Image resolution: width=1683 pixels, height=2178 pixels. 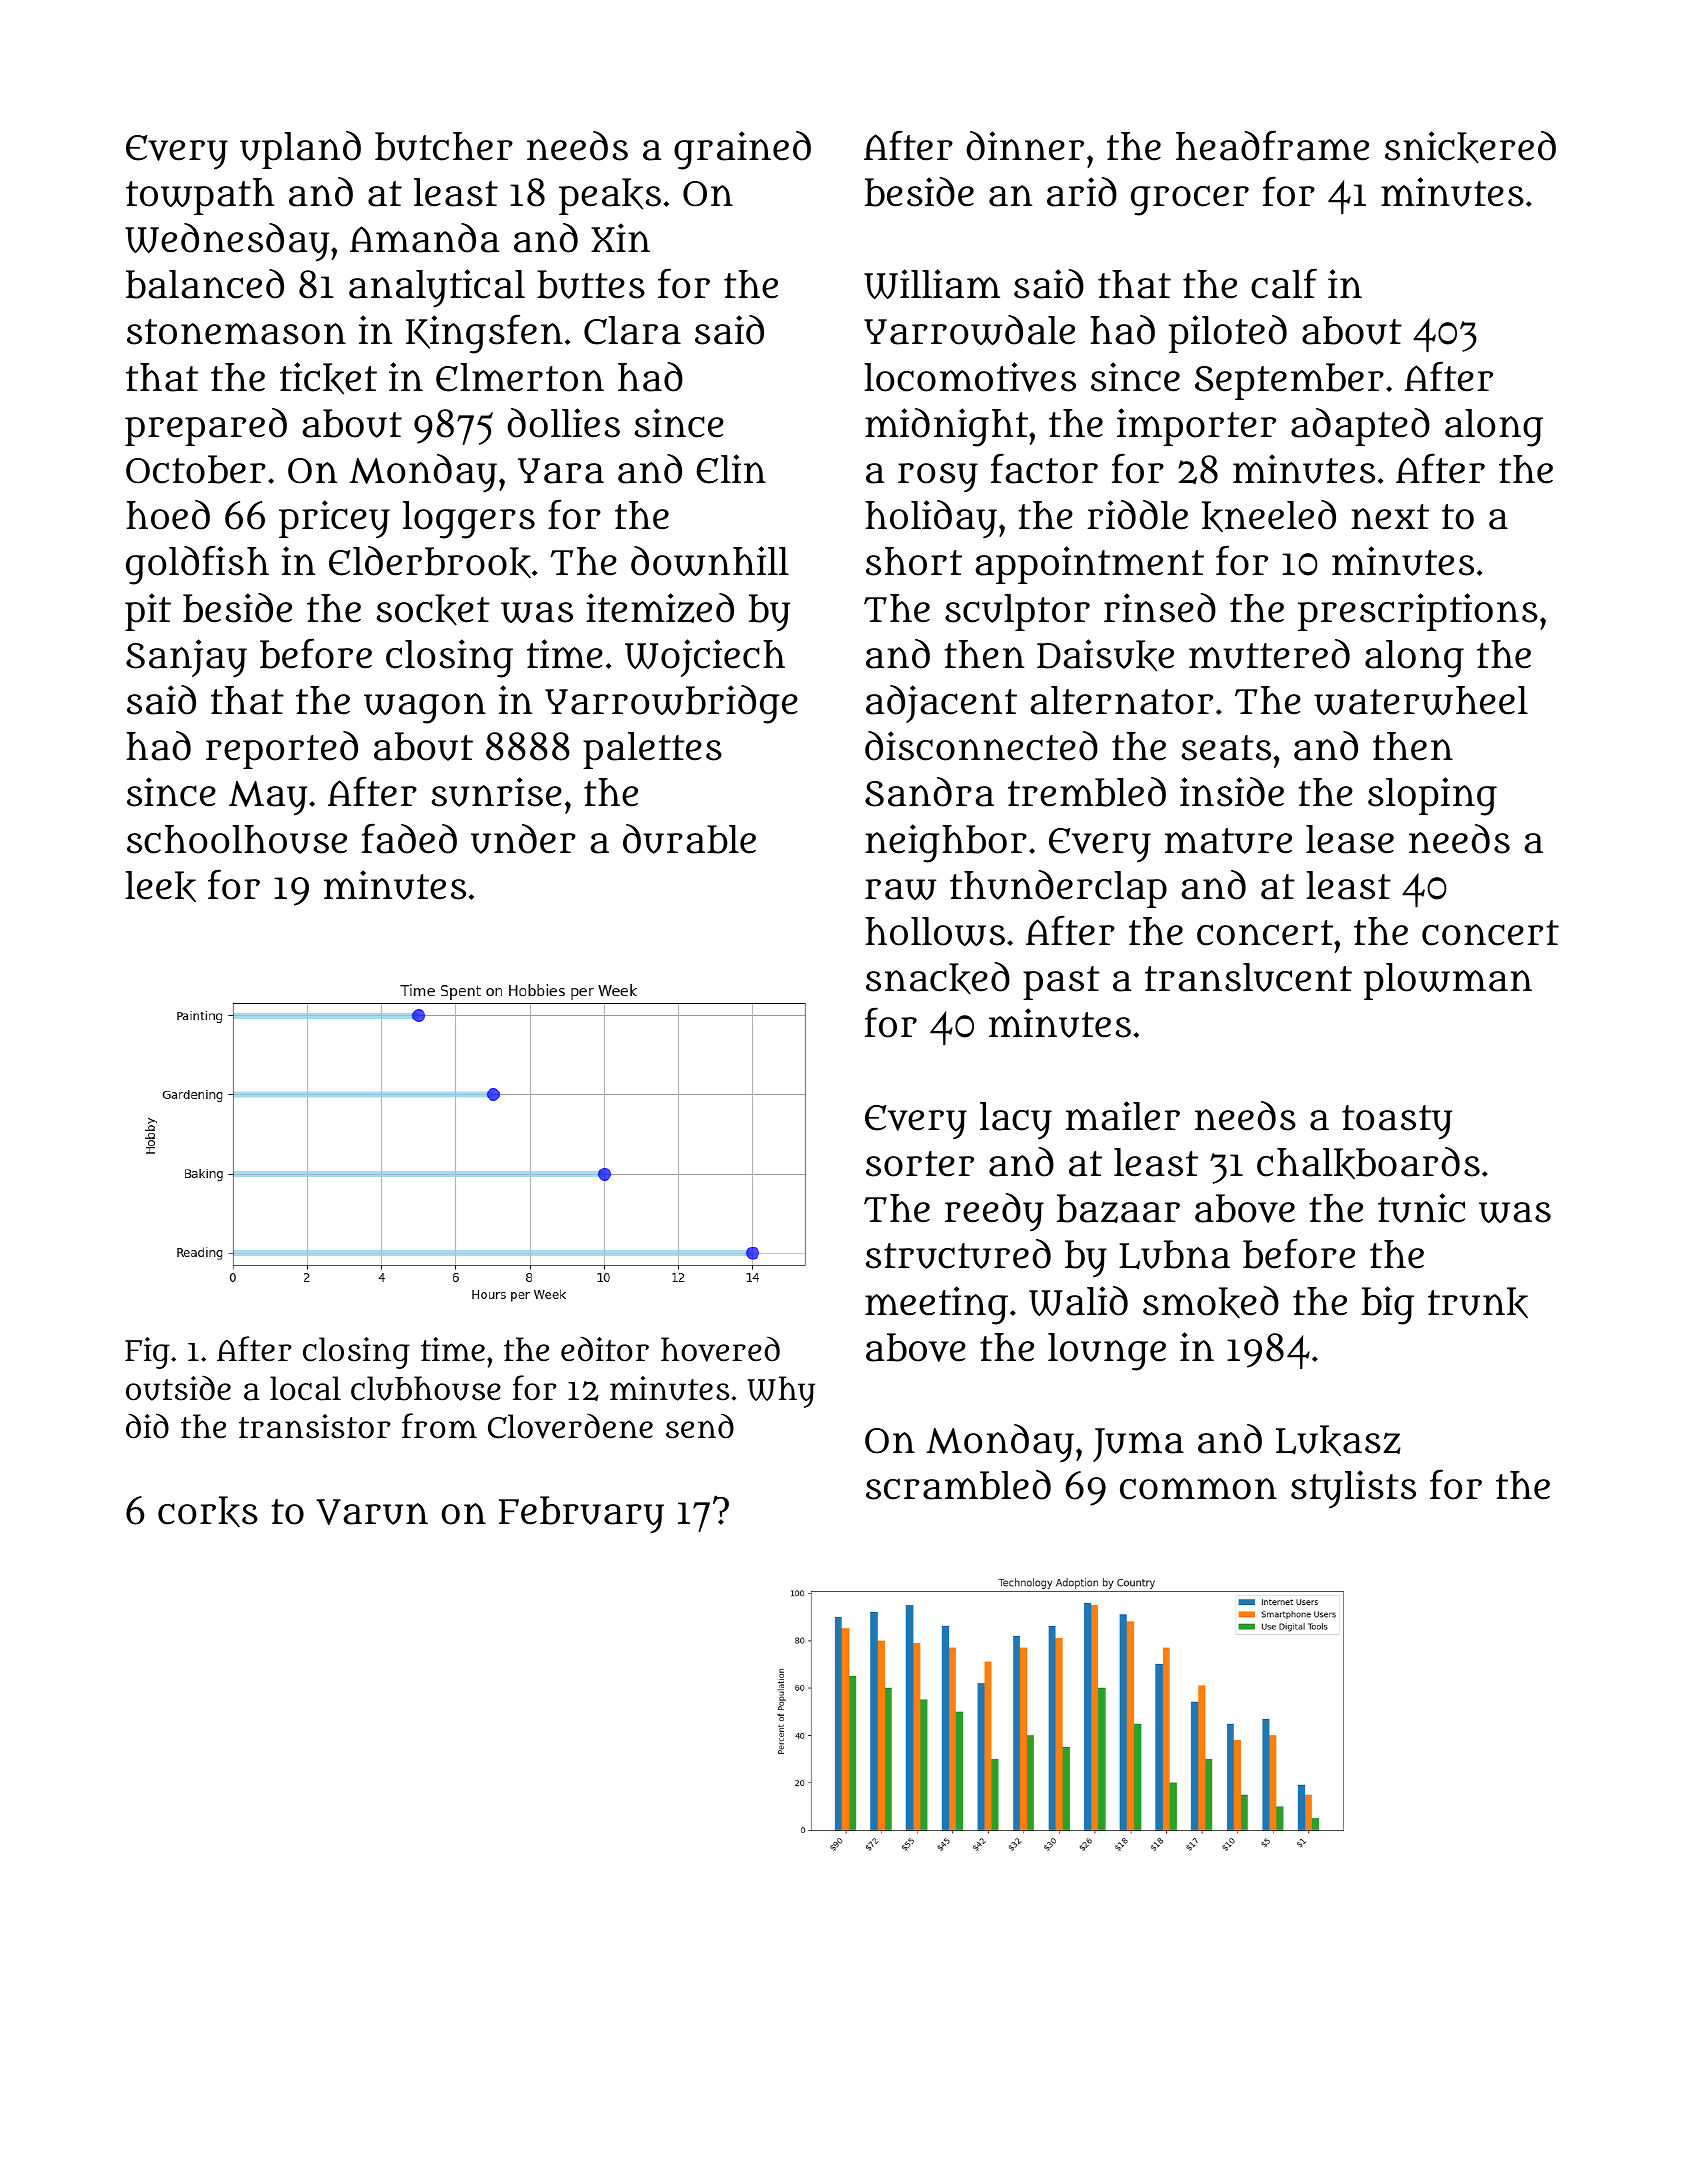 What do you see at coordinates (742, 150) in the document?
I see `grained` at bounding box center [742, 150].
